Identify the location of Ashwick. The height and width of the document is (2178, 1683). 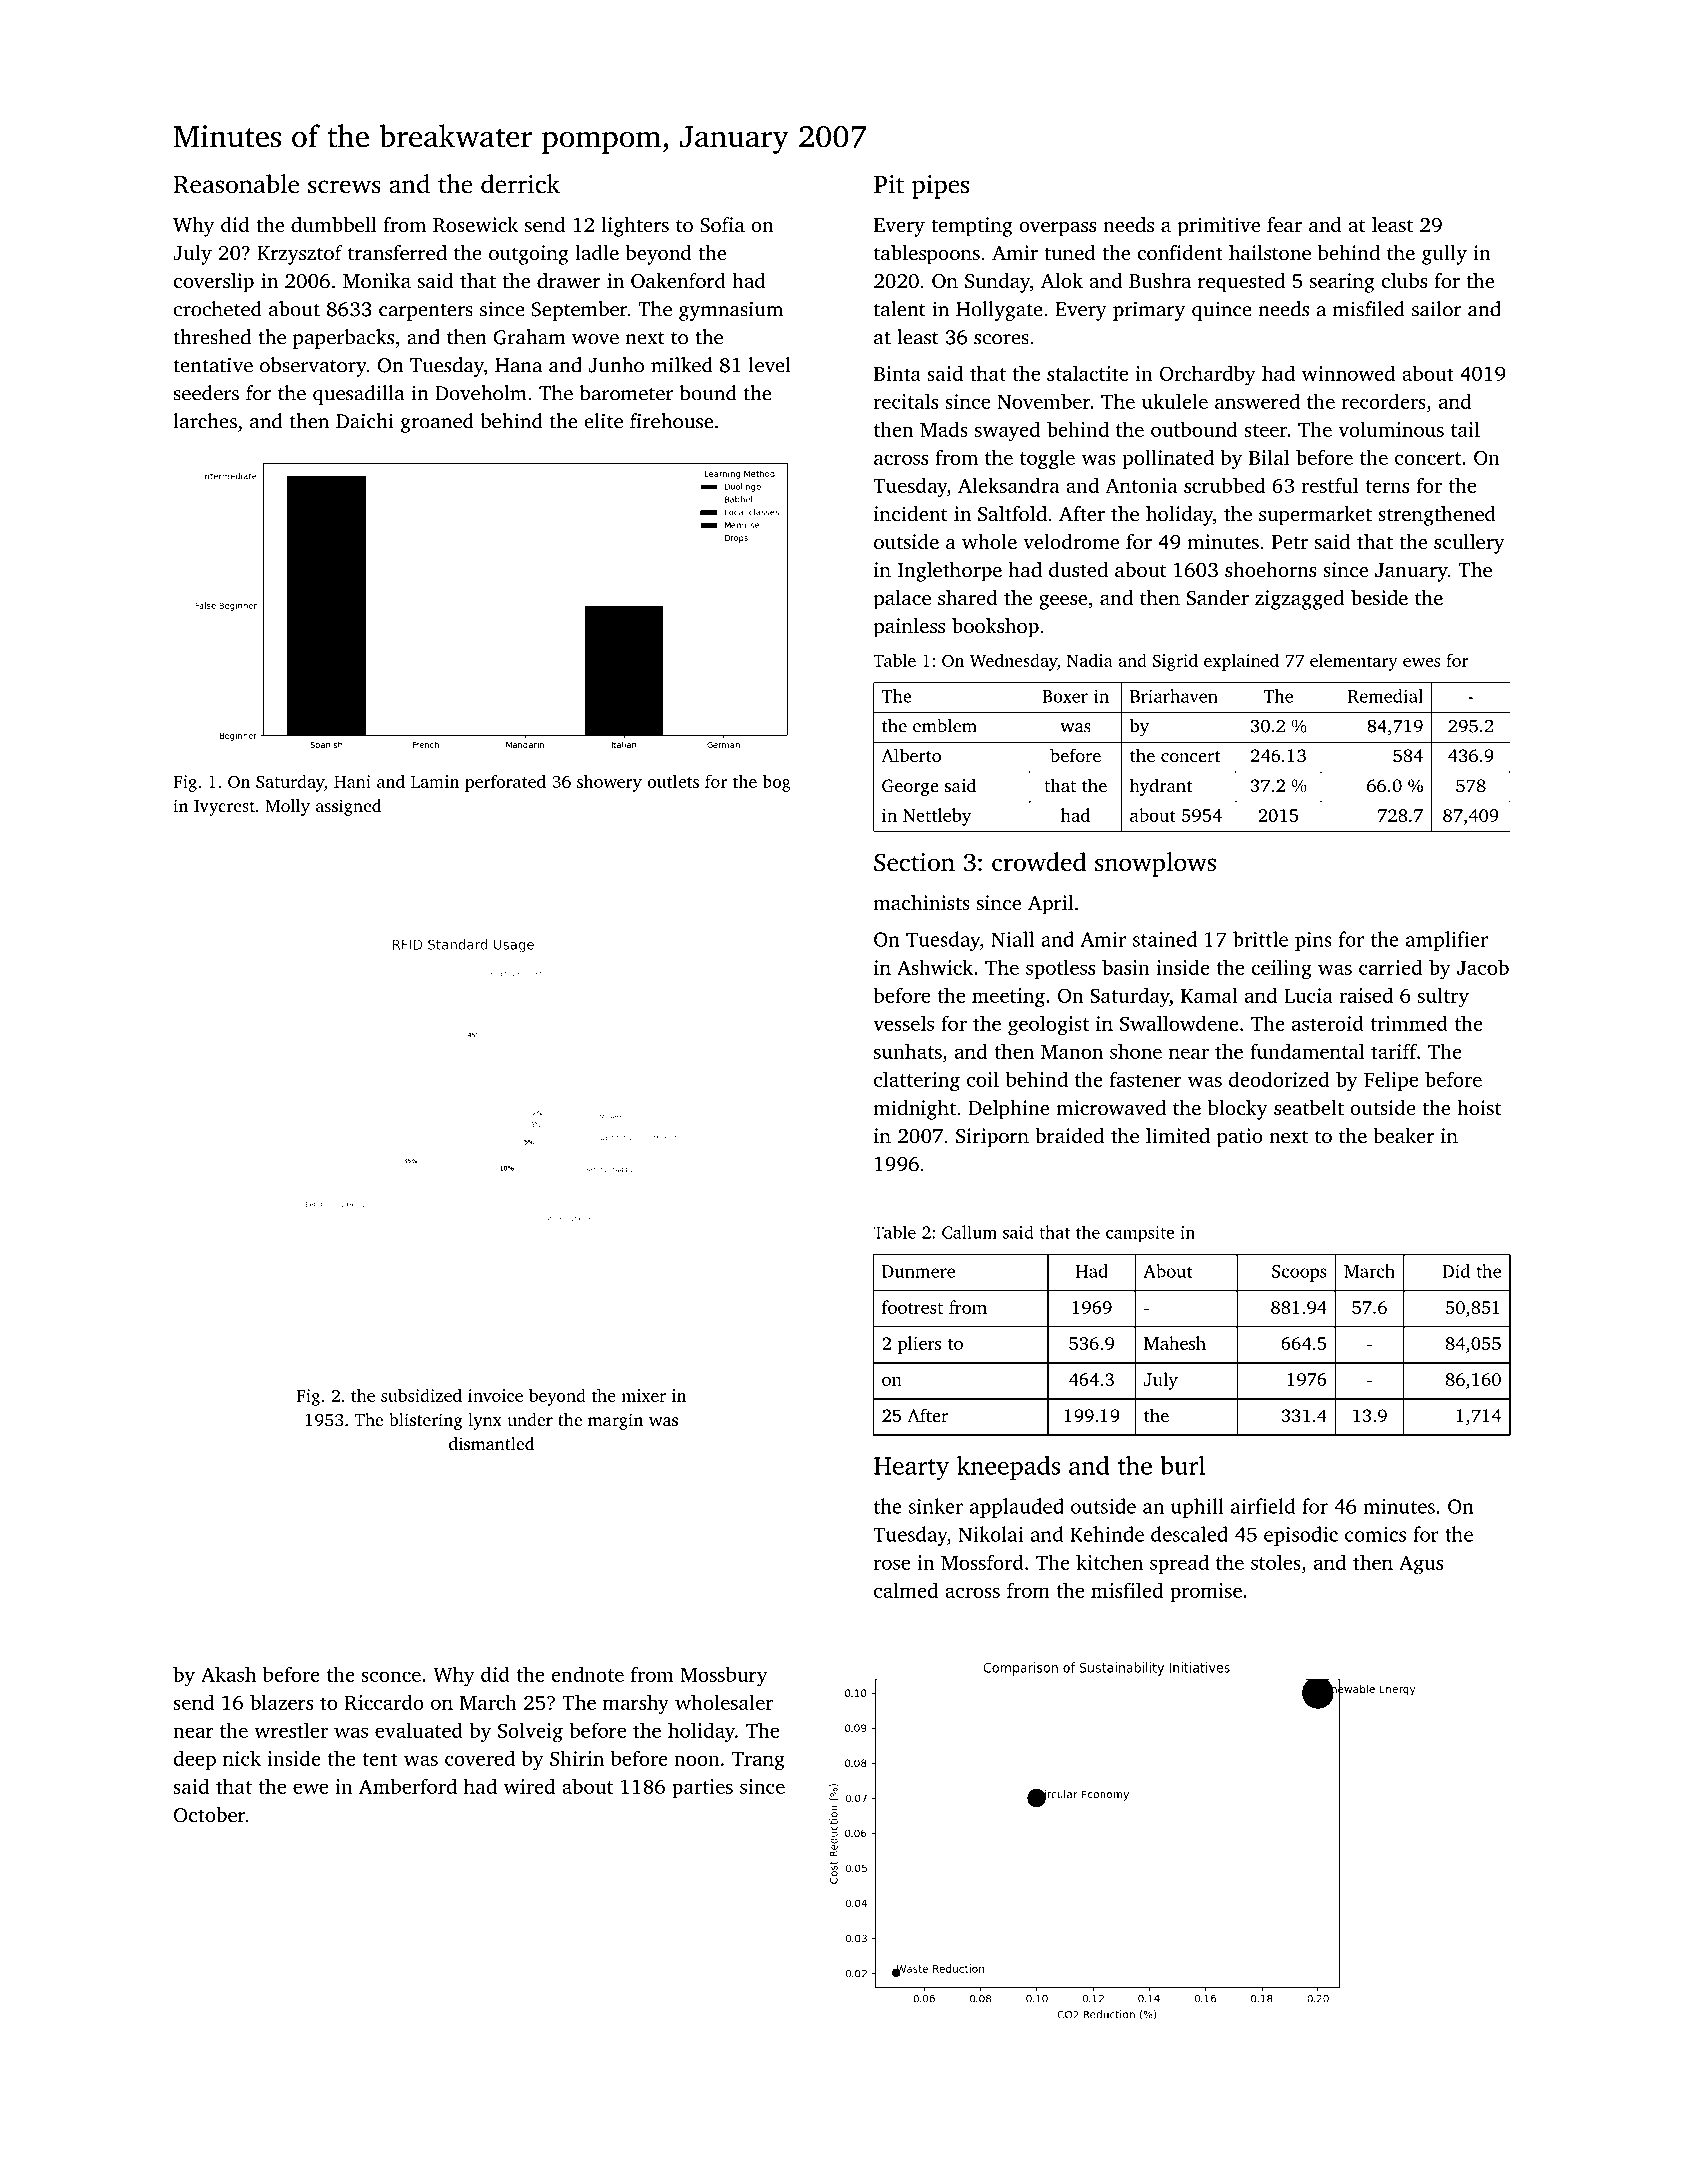
(935, 967).
